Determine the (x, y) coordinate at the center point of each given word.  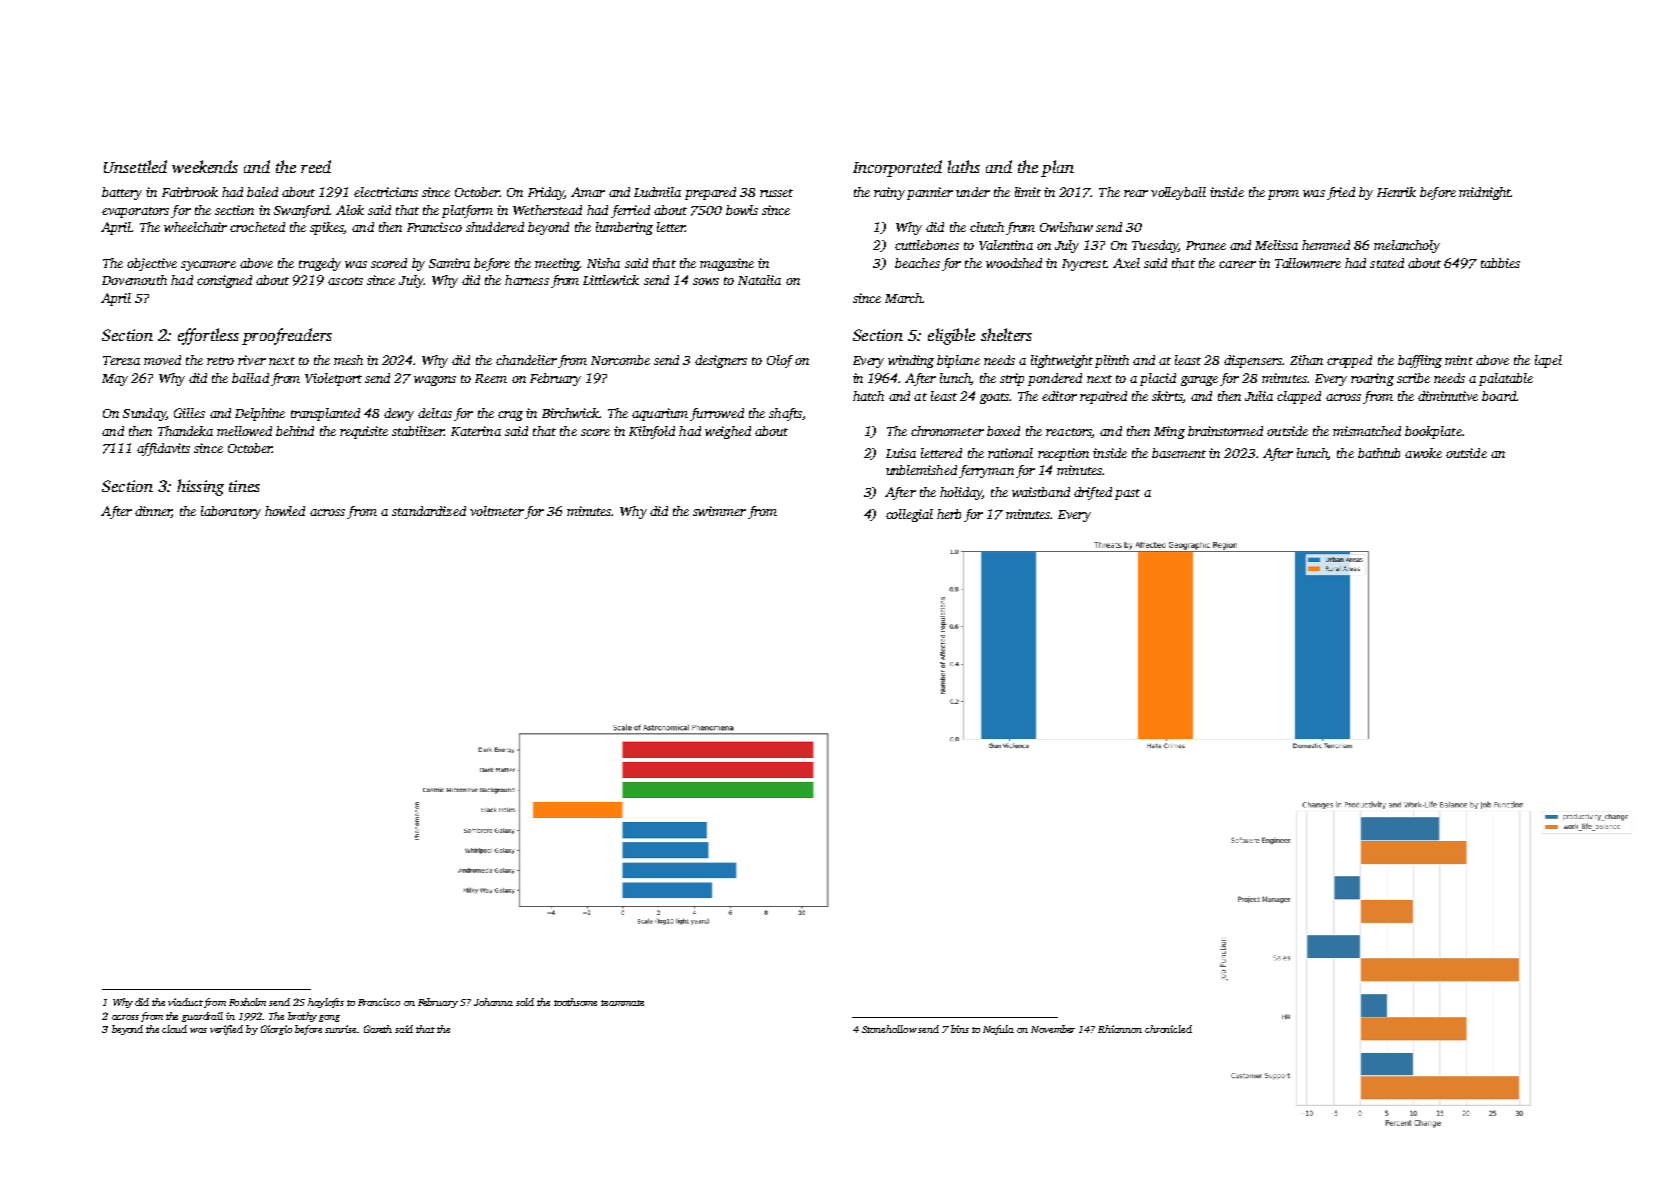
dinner (153, 512)
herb (949, 514)
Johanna (493, 1002)
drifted (1093, 493)
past (1127, 494)
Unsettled (135, 166)
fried (1341, 193)
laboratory (231, 512)
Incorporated (897, 168)
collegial (909, 515)
